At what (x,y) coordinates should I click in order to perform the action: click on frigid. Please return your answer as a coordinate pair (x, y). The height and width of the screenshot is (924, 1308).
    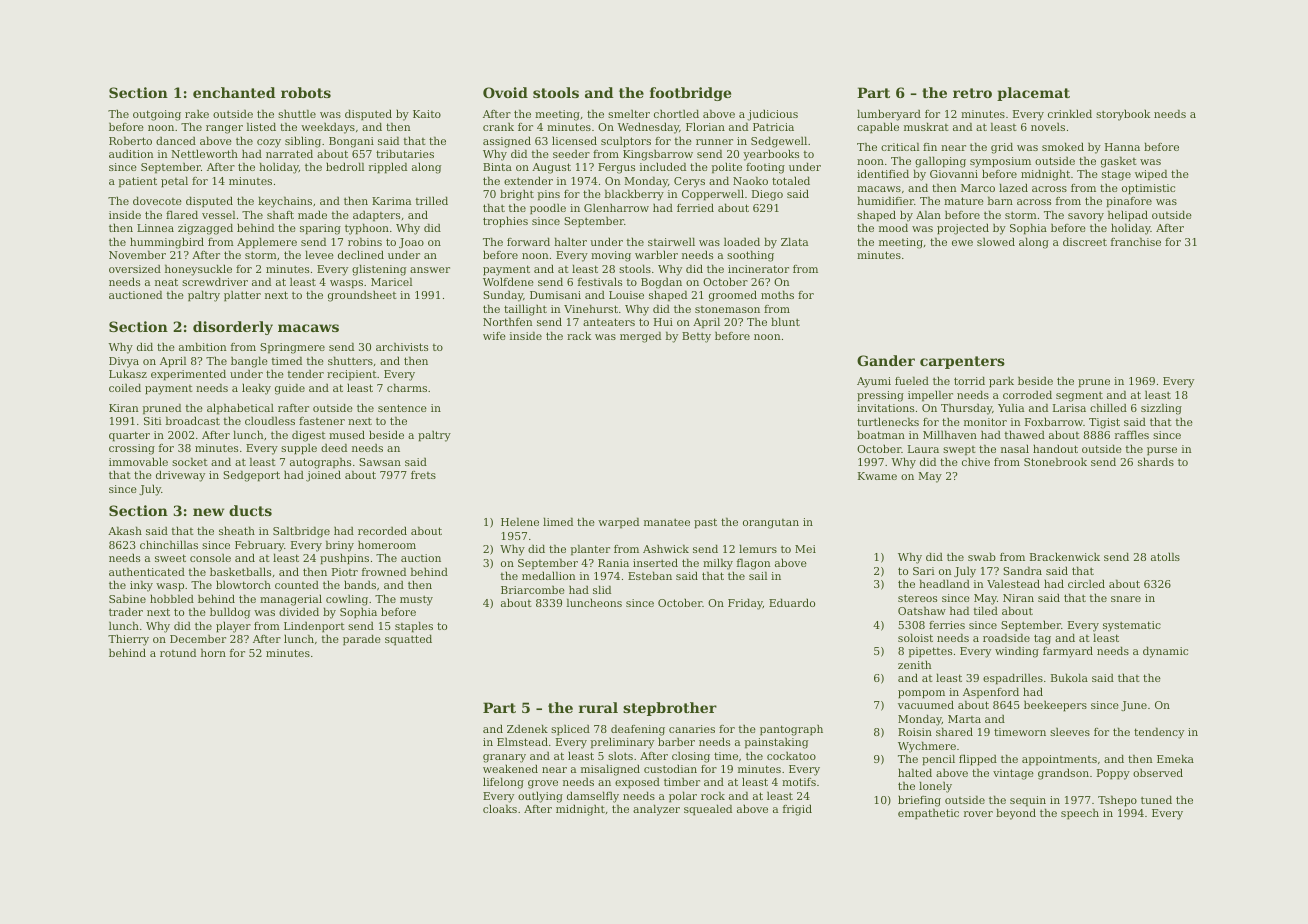
    Looking at the image, I should click on (797, 810).
